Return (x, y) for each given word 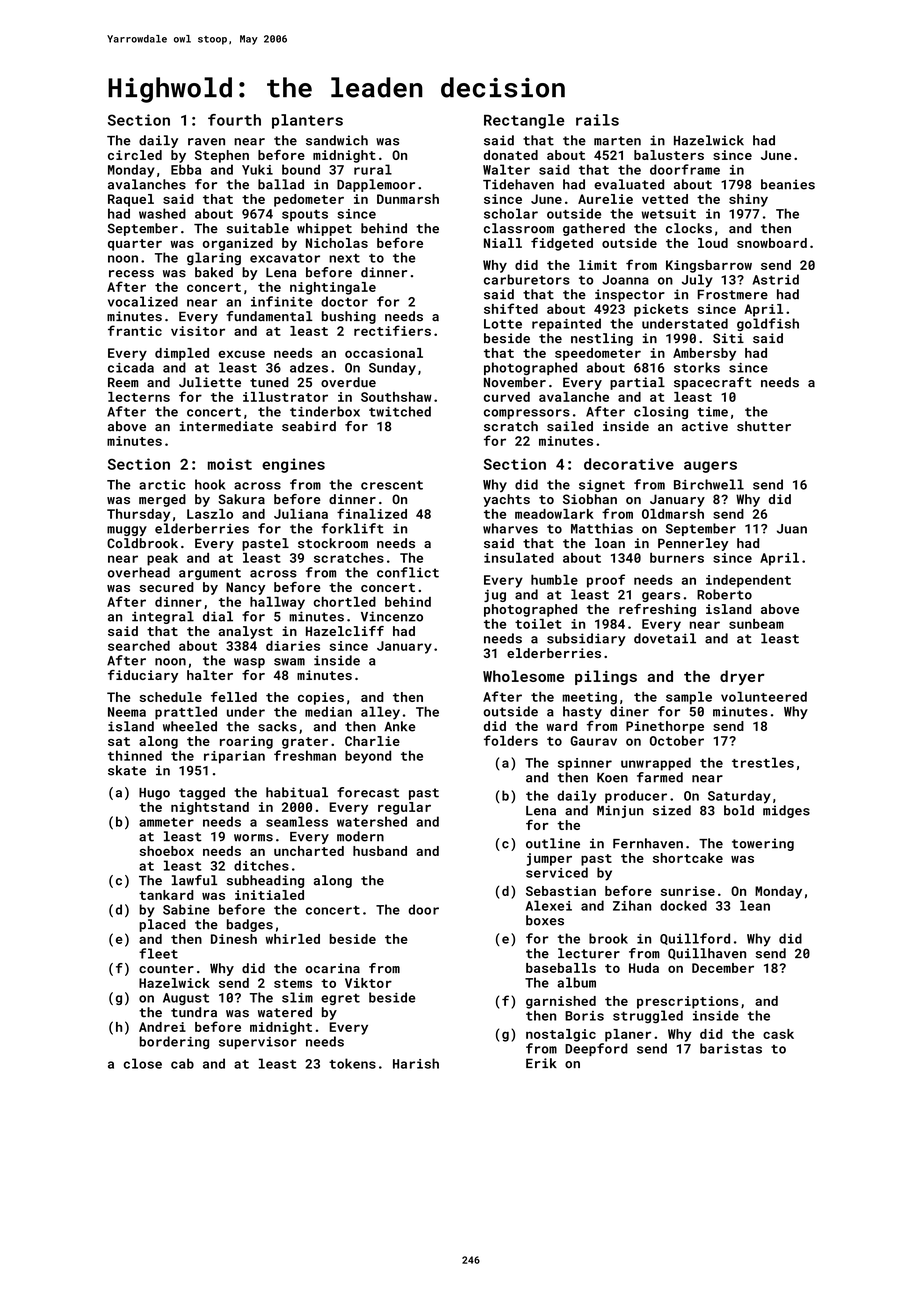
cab (182, 1063)
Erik (541, 1063)
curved (507, 397)
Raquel (131, 200)
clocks (689, 228)
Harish (416, 1063)
